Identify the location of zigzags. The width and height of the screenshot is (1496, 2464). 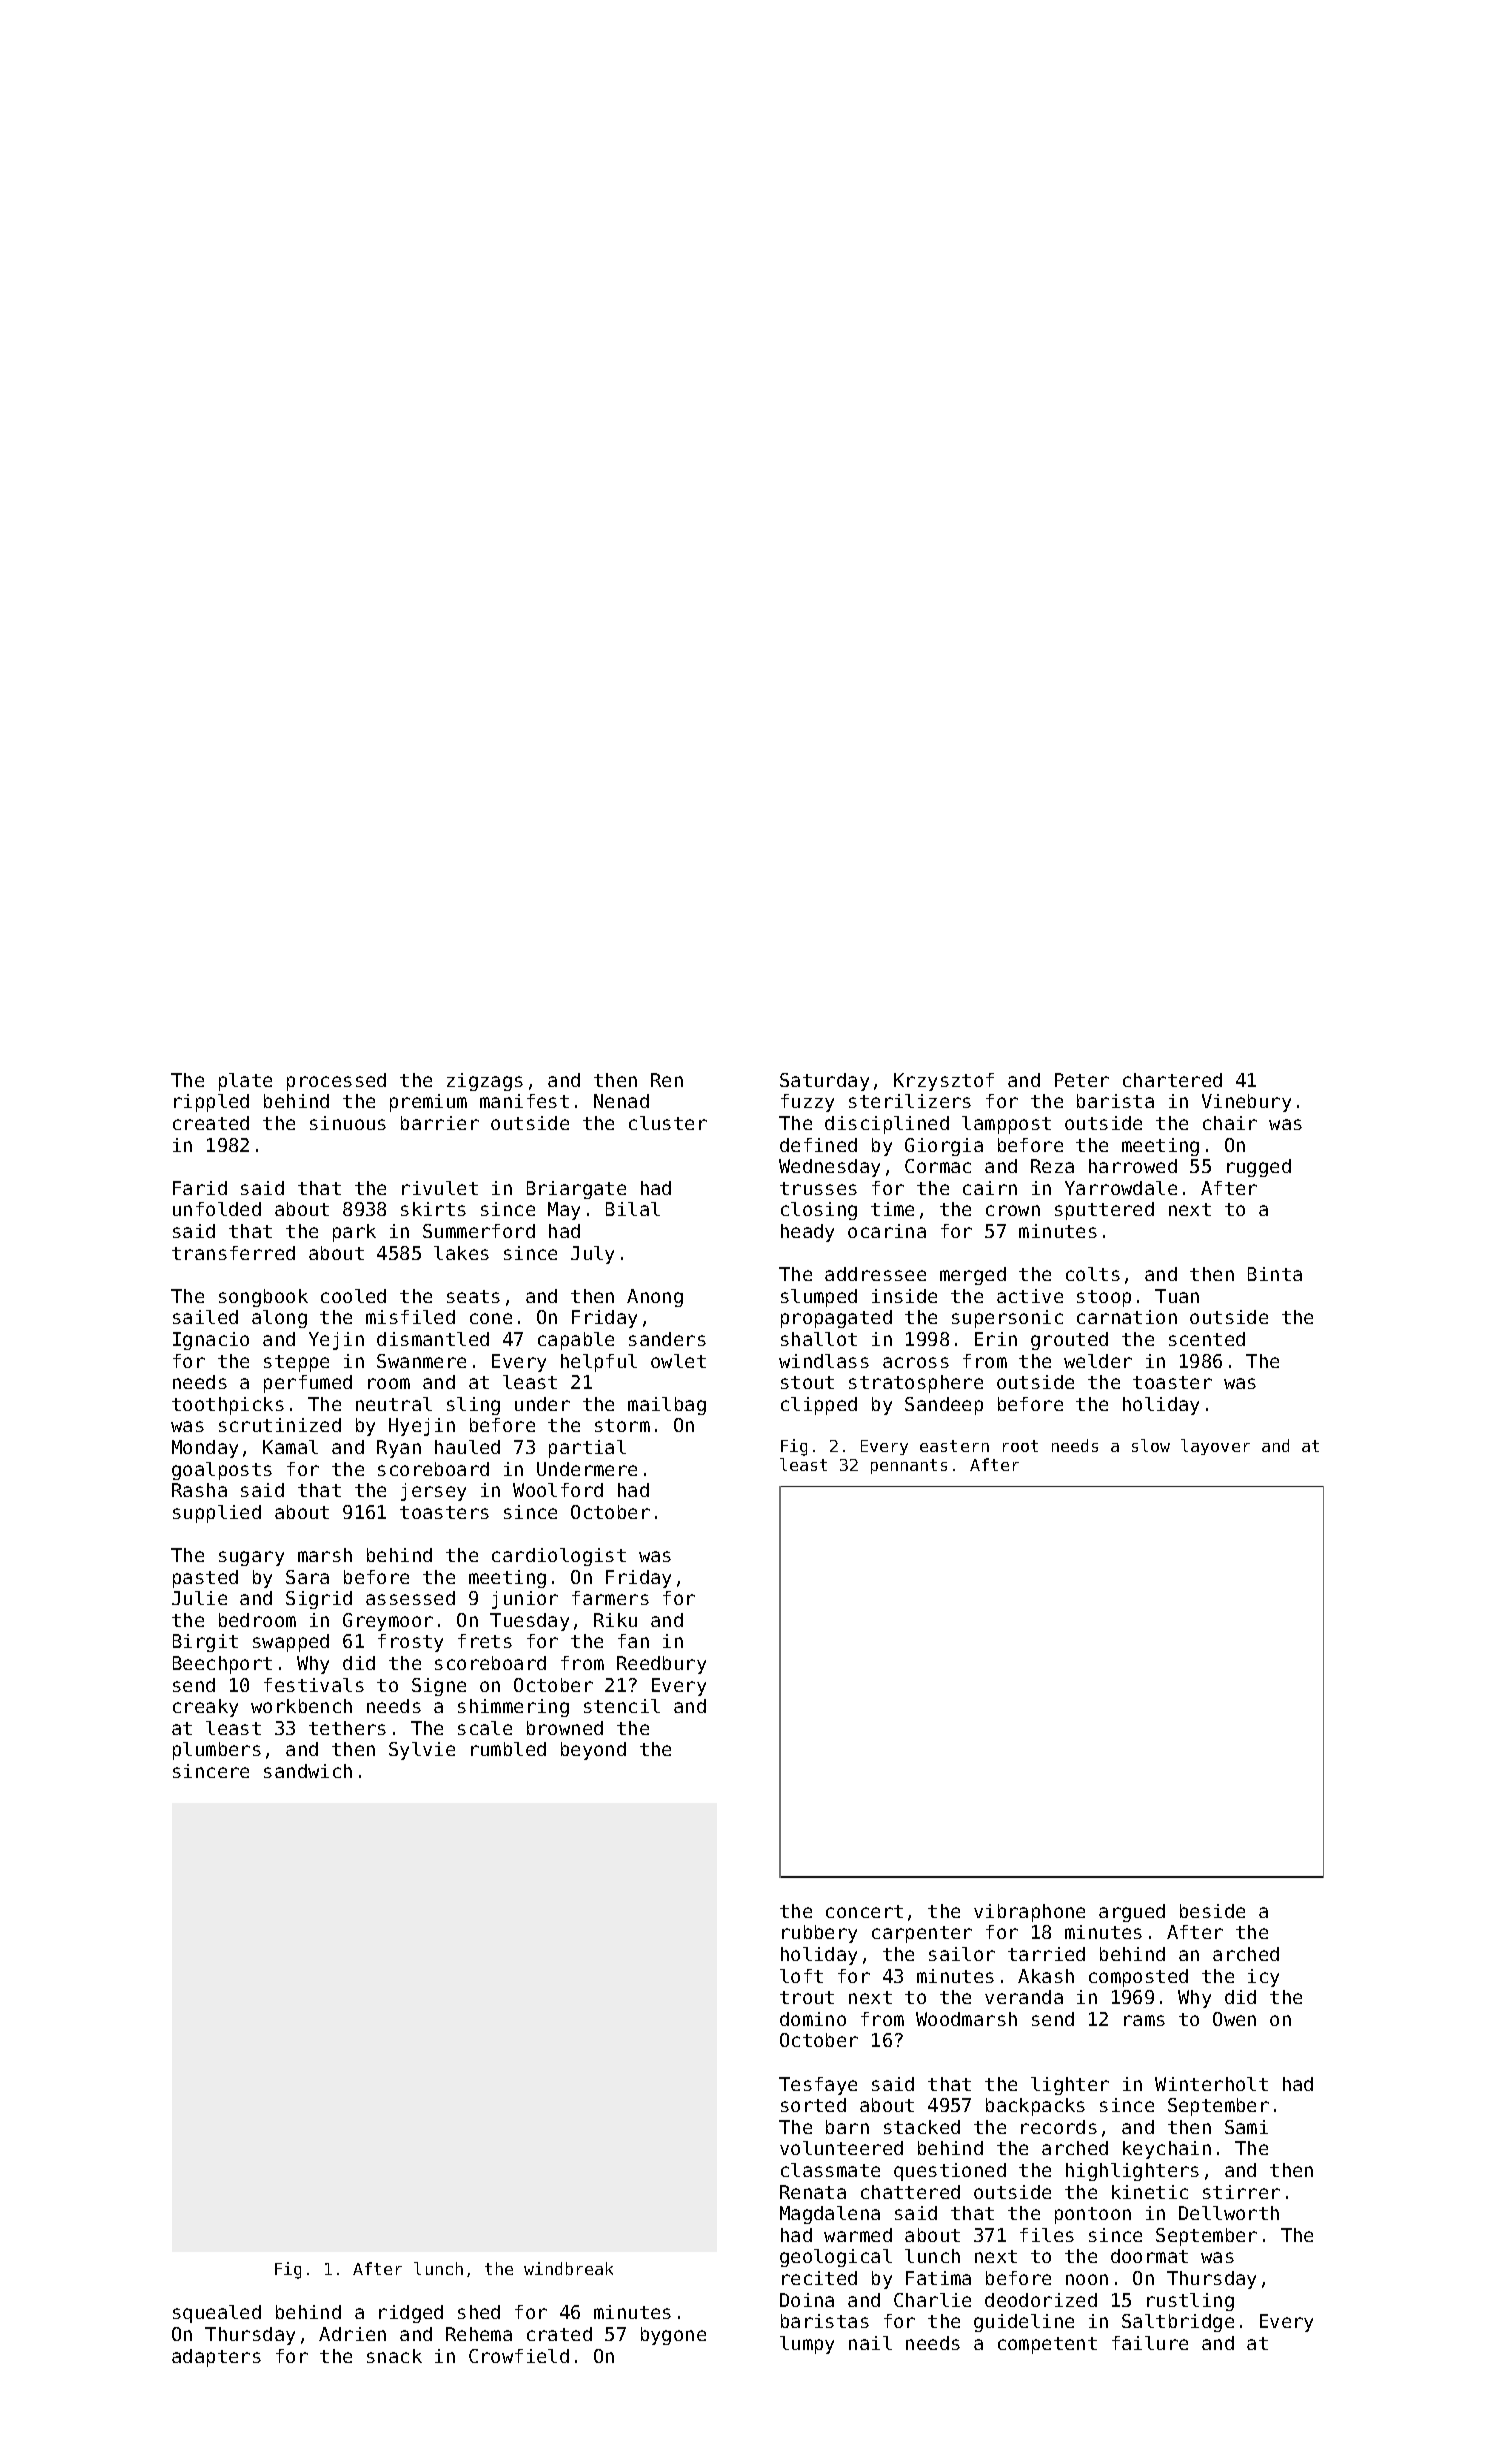
(485, 1082).
